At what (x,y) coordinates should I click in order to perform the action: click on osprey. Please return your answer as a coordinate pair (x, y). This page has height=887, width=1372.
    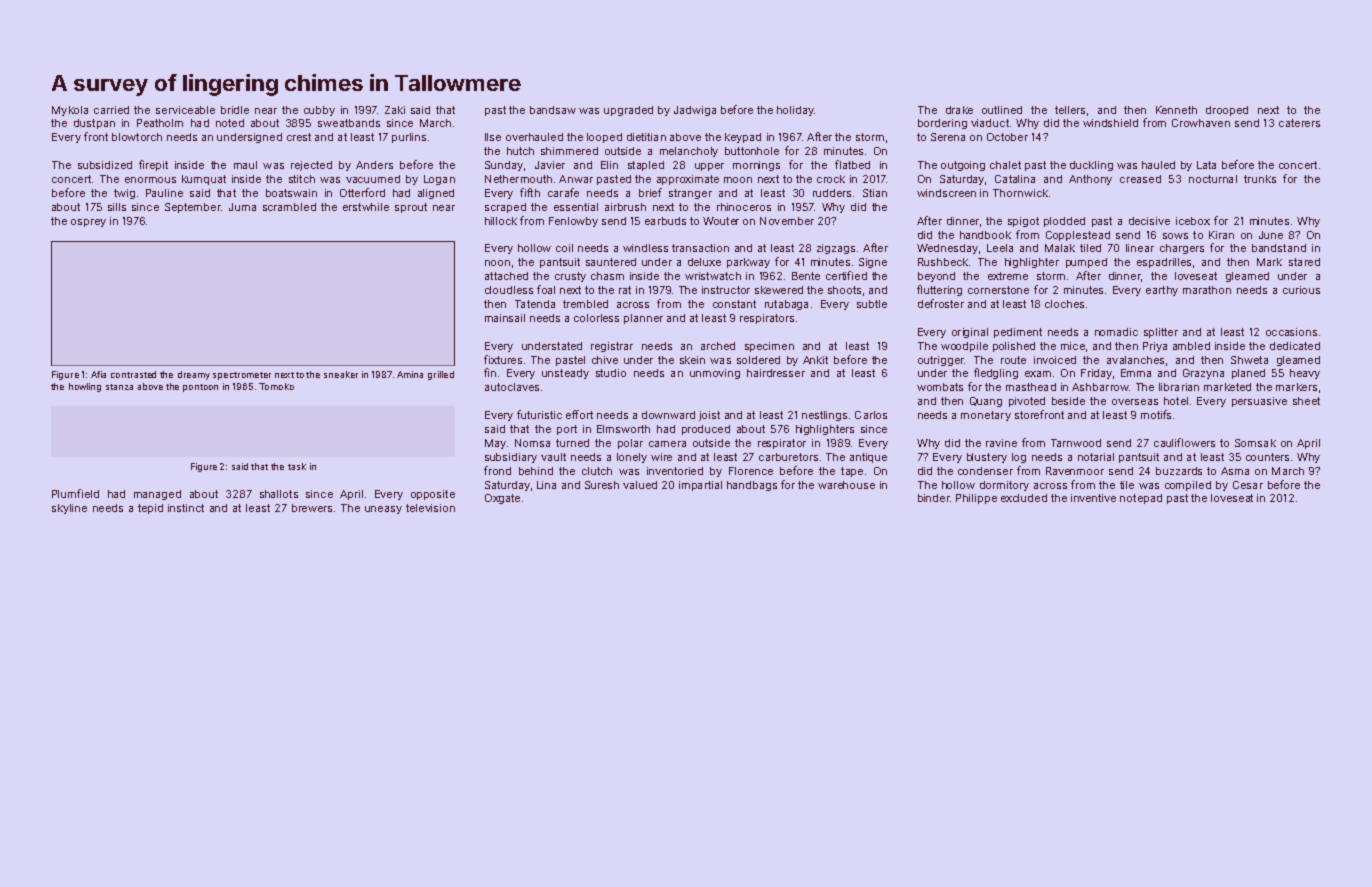
    Looking at the image, I should click on (88, 223).
